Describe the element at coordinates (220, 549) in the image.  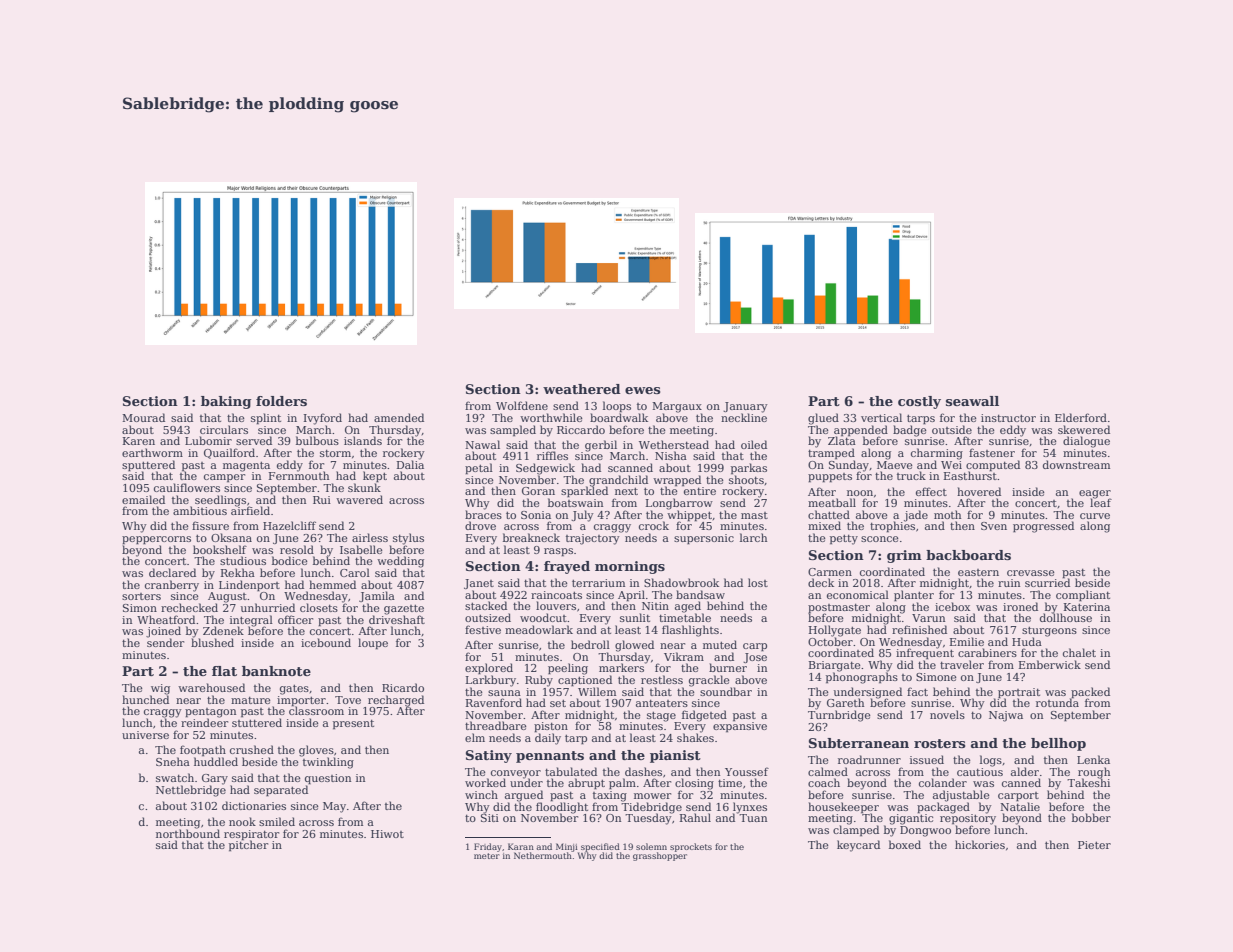
I see `bookshelf` at that location.
